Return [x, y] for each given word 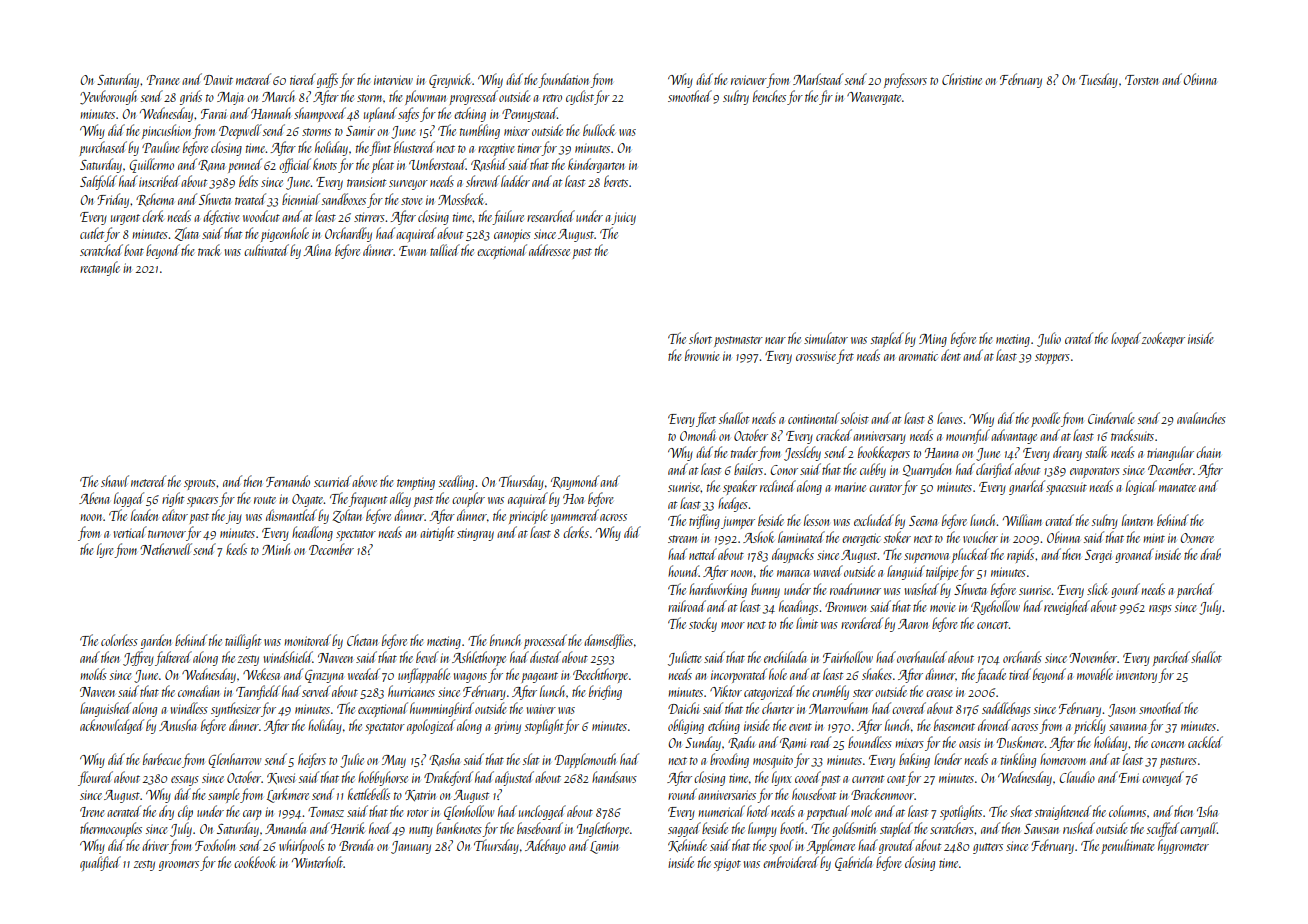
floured [95, 778]
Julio [1049, 339]
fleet [706, 419]
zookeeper [1163, 339]
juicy [624, 218]
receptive [496, 149]
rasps [1160, 610]
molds [93, 674]
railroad [687, 606]
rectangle [100, 268]
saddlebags [1006, 709]
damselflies [608, 641]
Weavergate [874, 98]
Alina [317, 250]
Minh [276, 549]
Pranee [163, 80]
